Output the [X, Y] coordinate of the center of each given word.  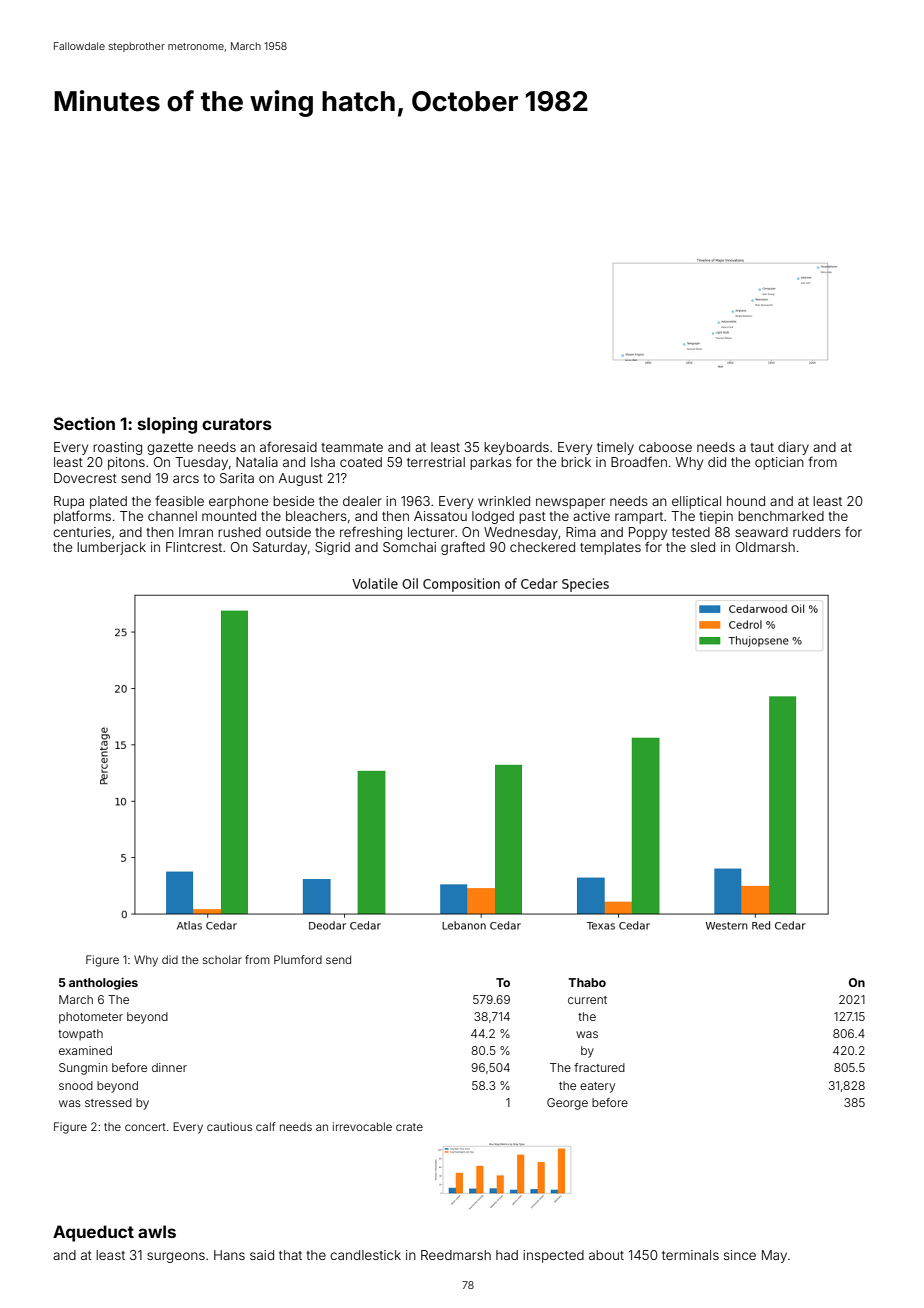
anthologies [103, 984]
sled [703, 547]
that [290, 1255]
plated [108, 502]
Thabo [587, 982]
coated [361, 462]
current [587, 1000]
